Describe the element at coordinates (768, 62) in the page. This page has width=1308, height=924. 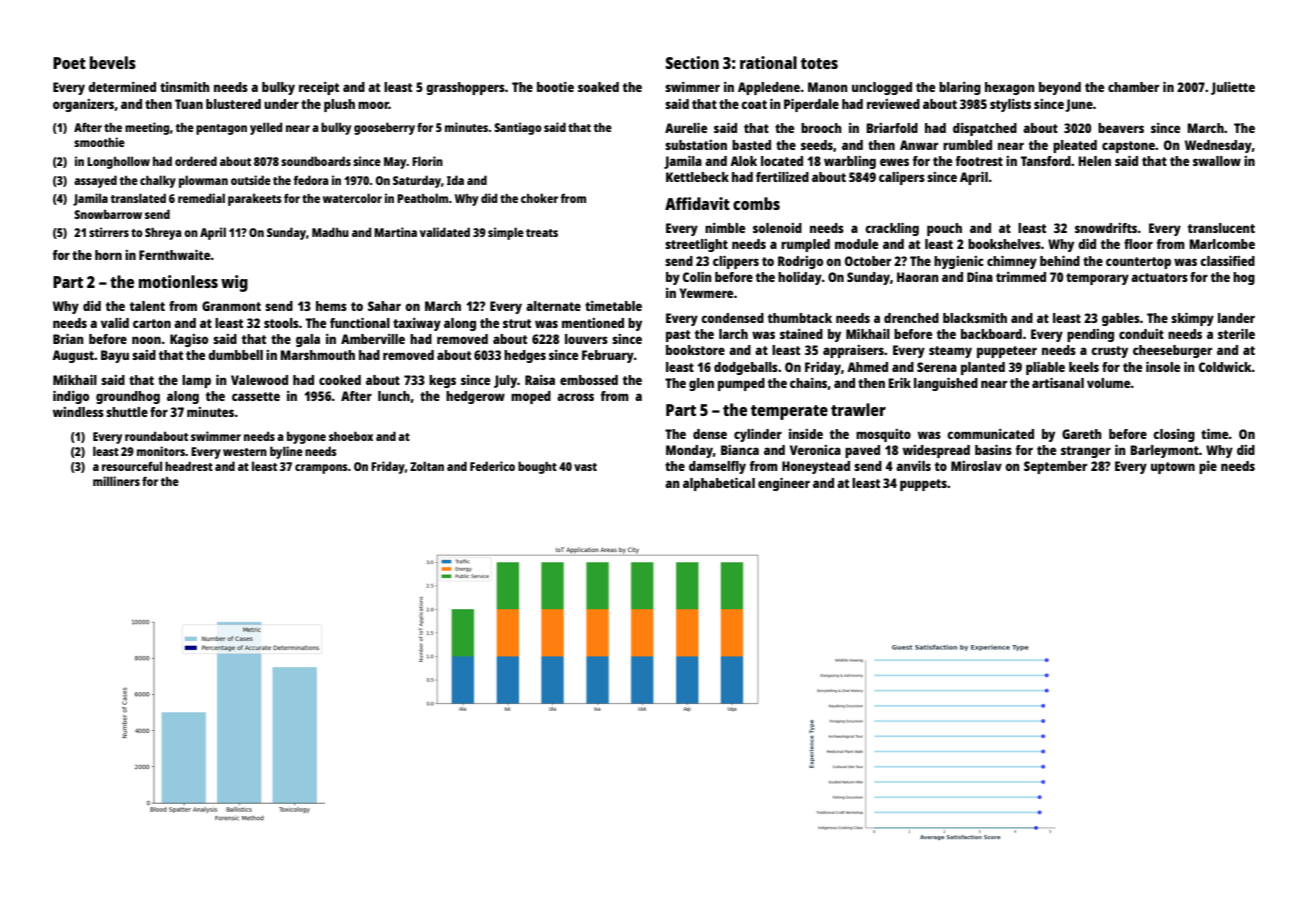
I see `rational` at that location.
